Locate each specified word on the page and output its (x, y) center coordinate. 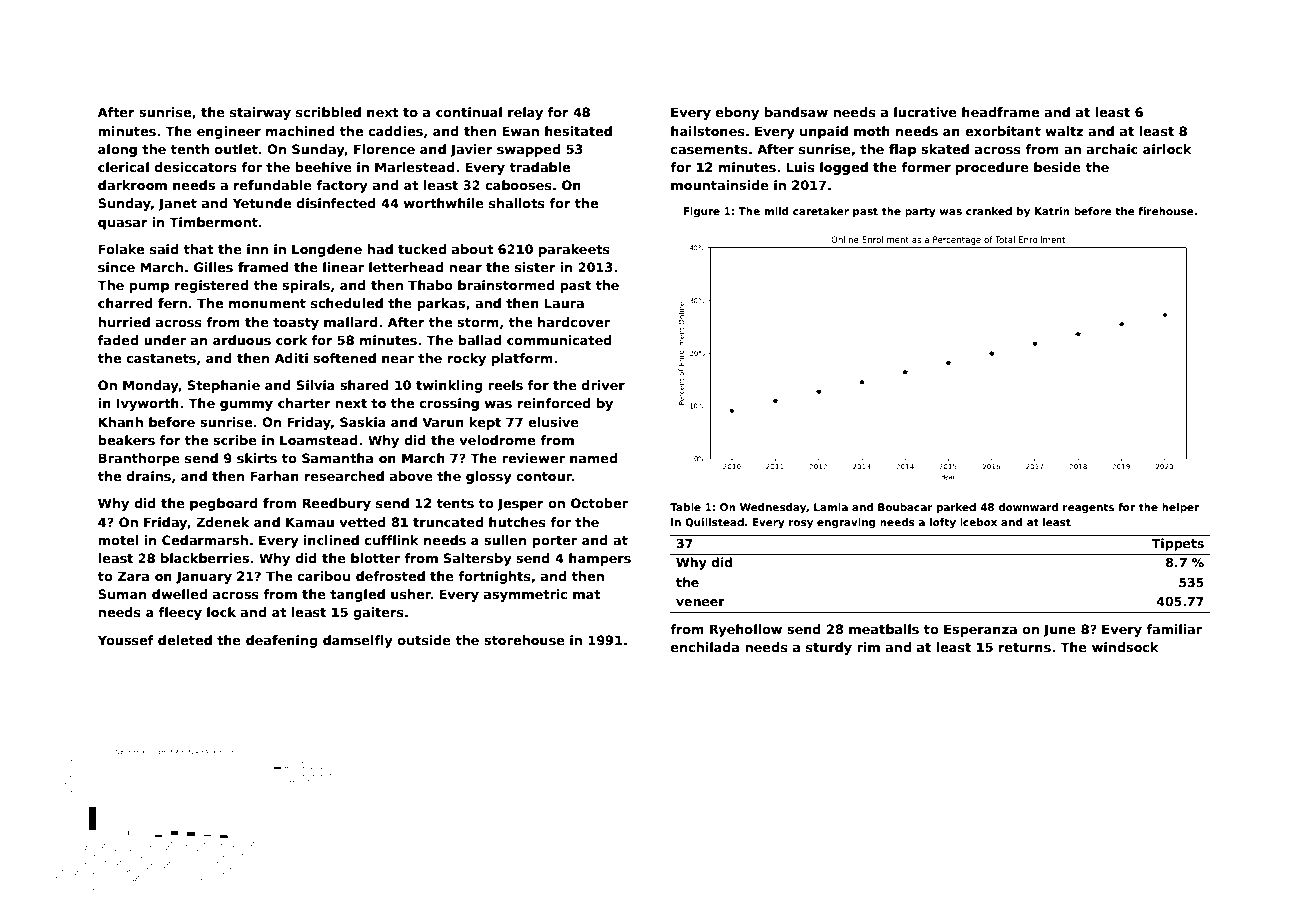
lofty (943, 523)
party (920, 212)
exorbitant (1003, 131)
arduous (242, 340)
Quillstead (714, 523)
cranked (989, 211)
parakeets (574, 250)
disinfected (336, 203)
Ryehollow (746, 630)
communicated (559, 340)
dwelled (179, 594)
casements (709, 149)
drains (149, 476)
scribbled (328, 112)
